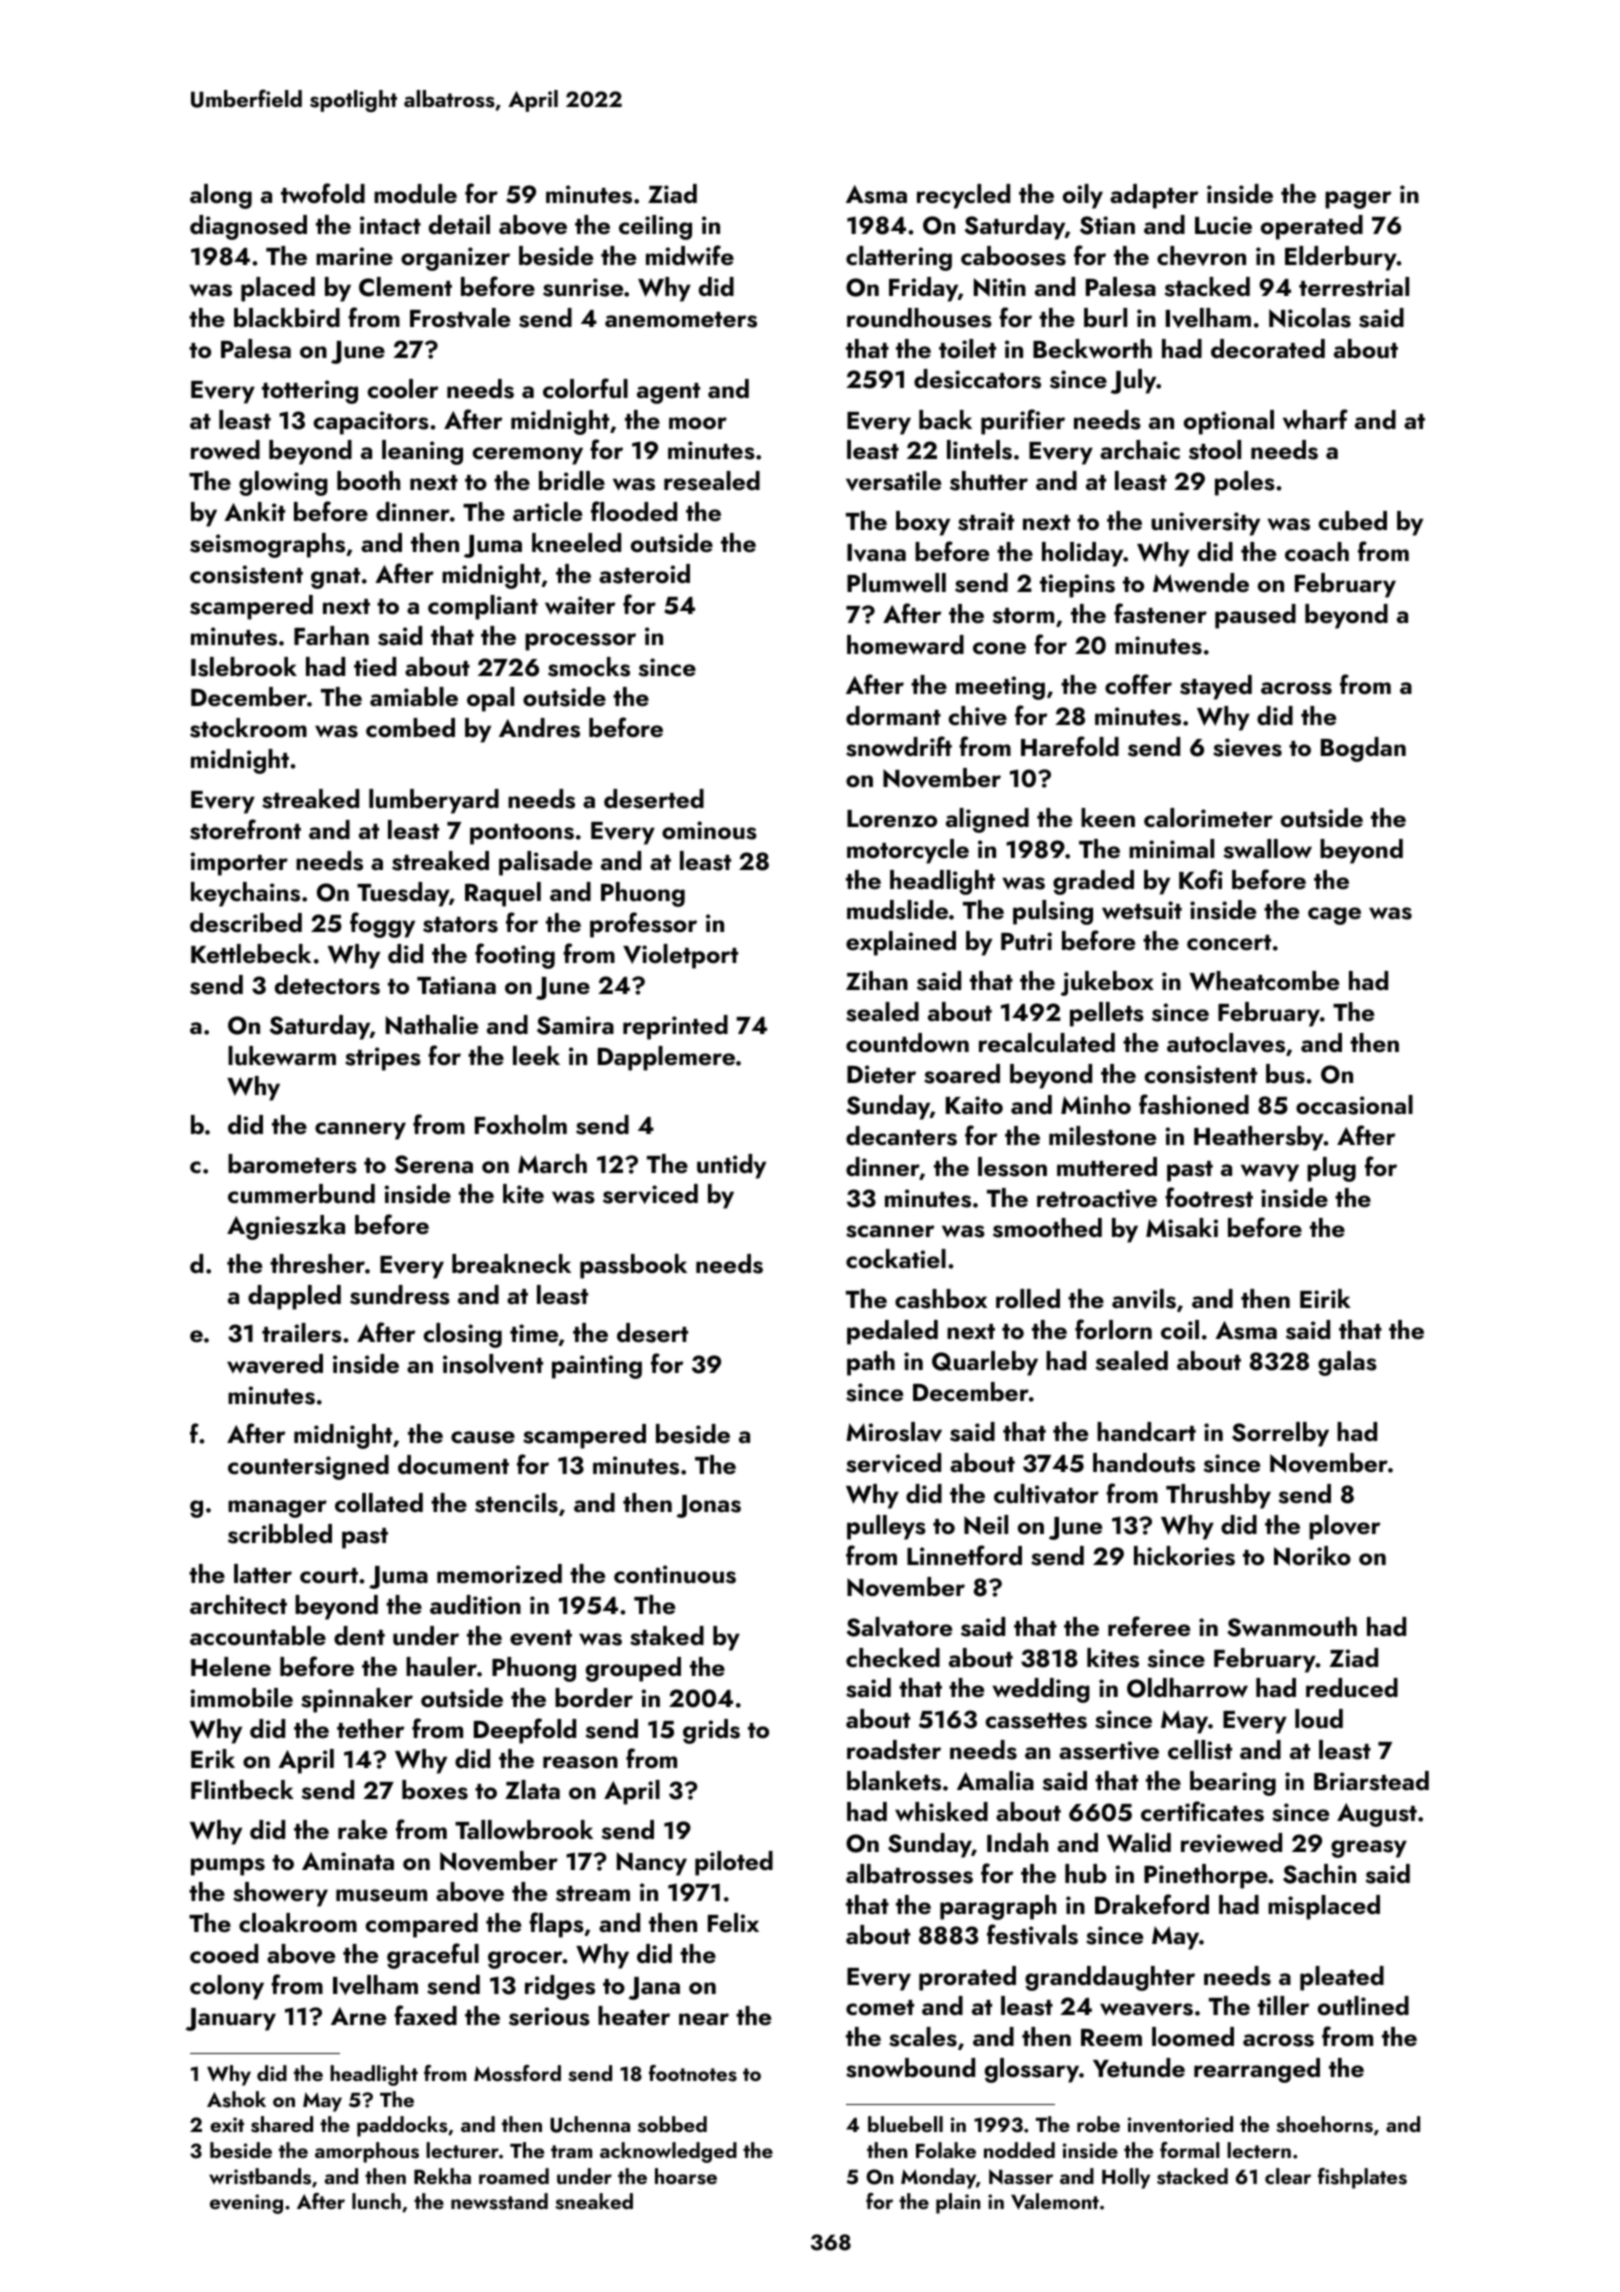  I want to click on granddaughter, so click(1110, 1978).
